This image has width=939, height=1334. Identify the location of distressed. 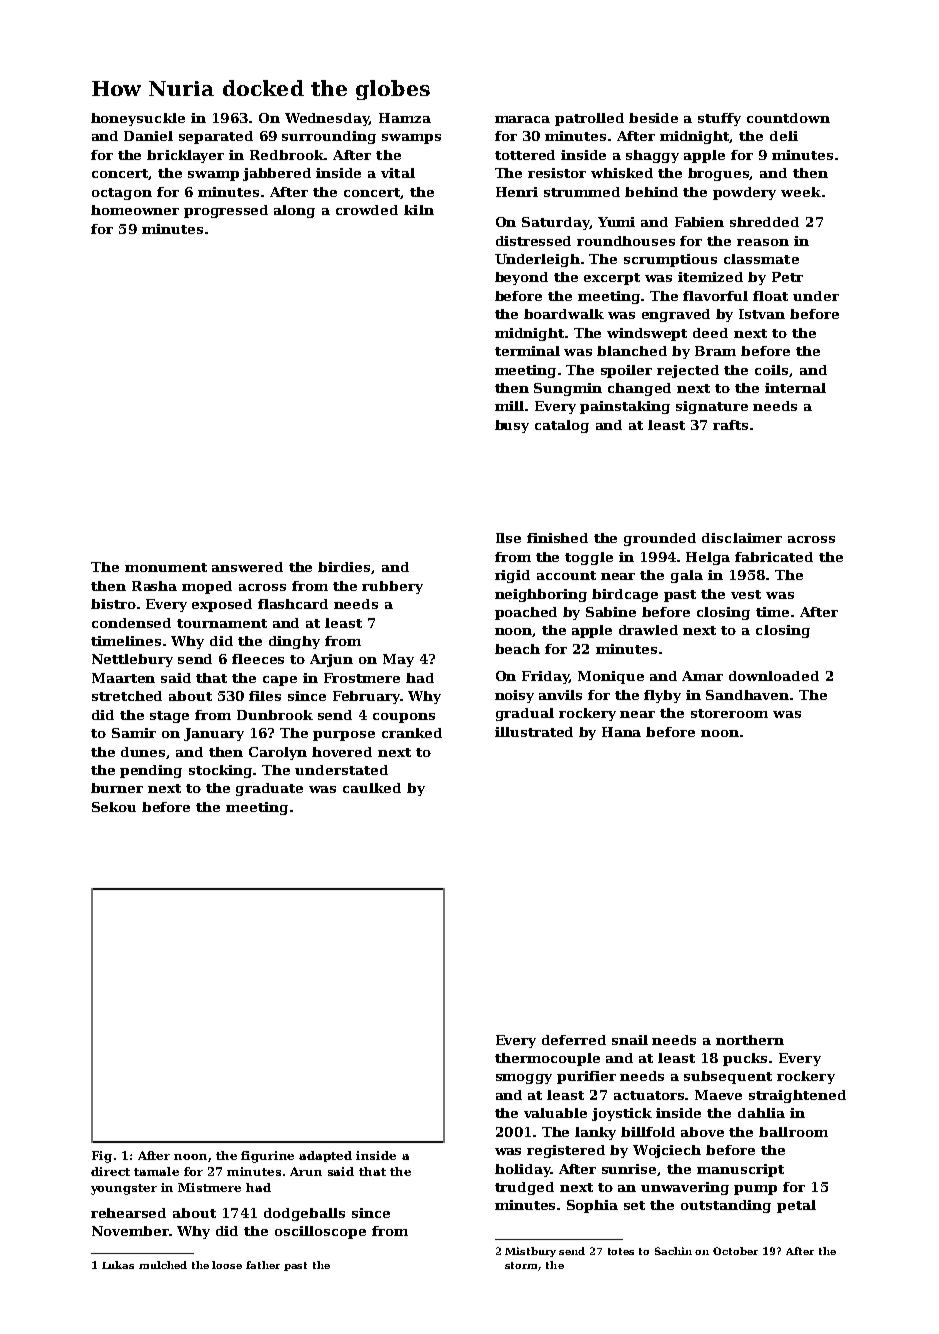
(533, 241).
